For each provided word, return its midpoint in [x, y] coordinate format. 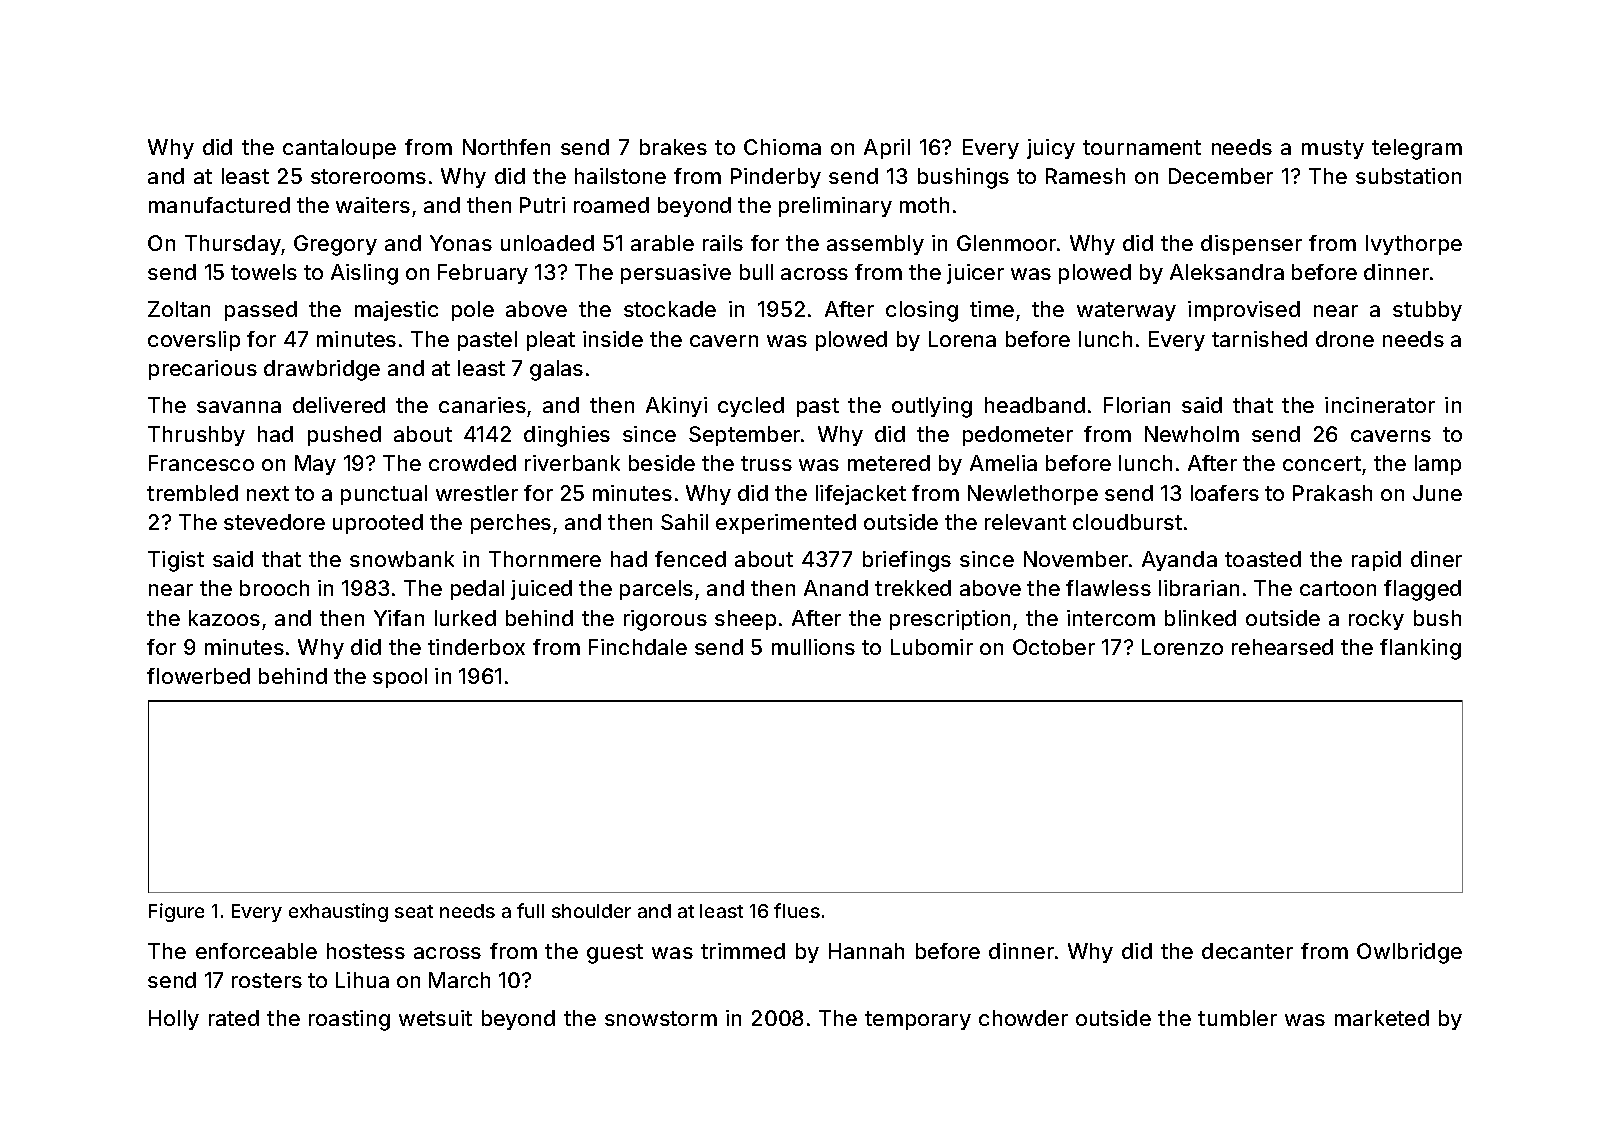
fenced [690, 559]
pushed [344, 436]
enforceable [256, 951]
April [887, 149]
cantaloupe [339, 149]
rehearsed [1282, 647]
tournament [1142, 147]
